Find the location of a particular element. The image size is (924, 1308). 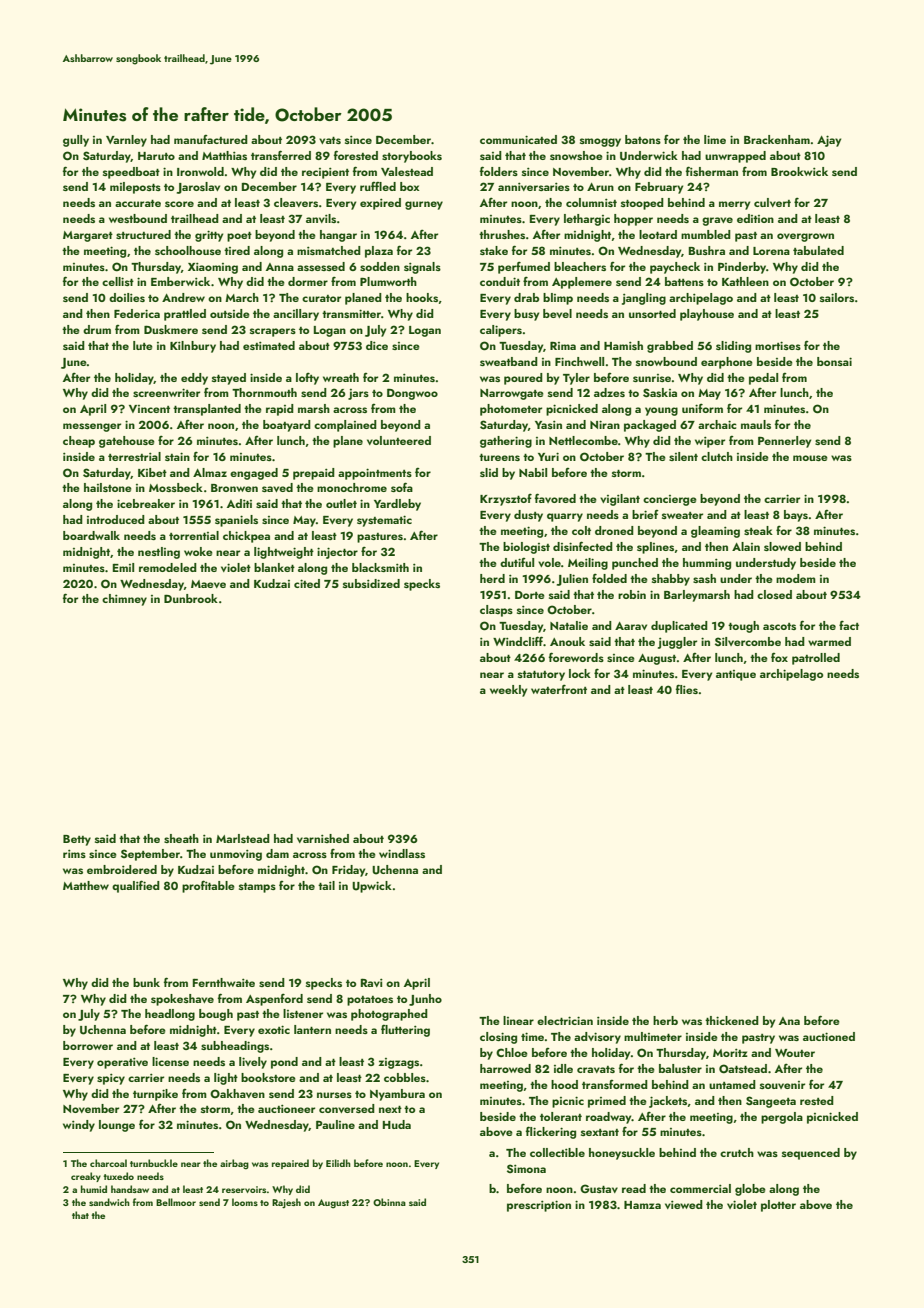

communicated is located at coordinates (518, 139).
